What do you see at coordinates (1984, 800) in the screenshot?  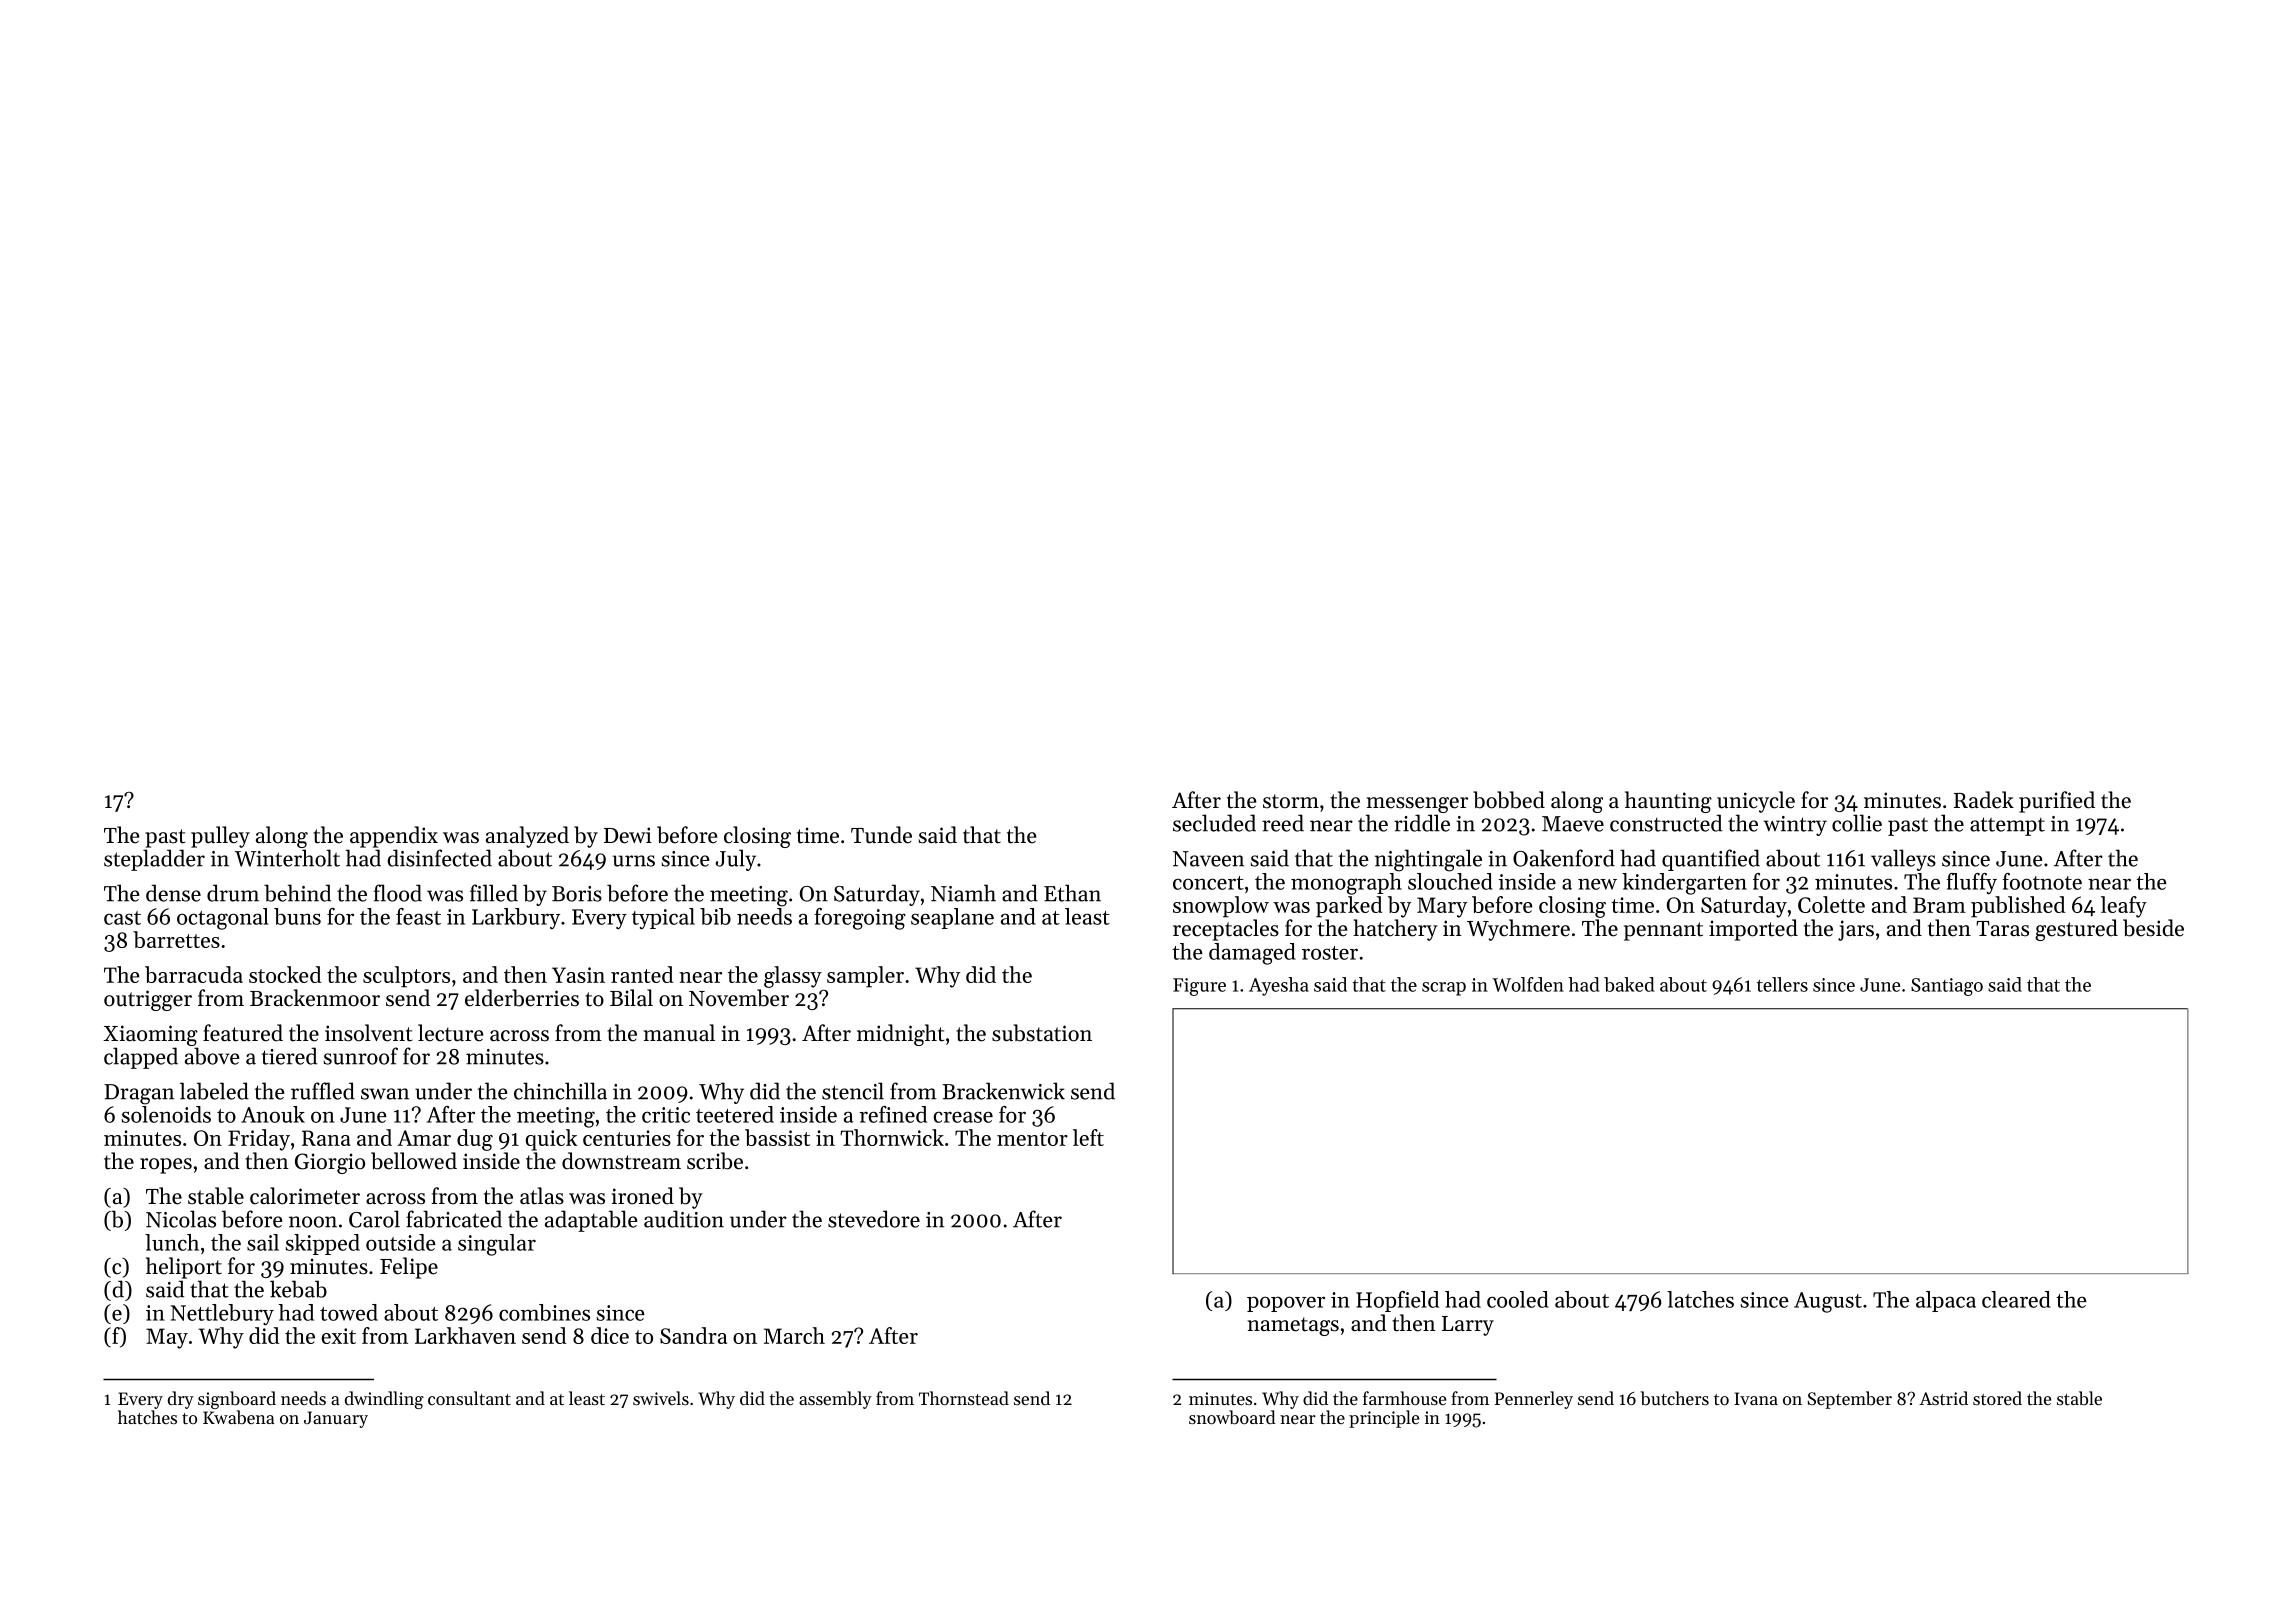 I see `Radek` at bounding box center [1984, 800].
